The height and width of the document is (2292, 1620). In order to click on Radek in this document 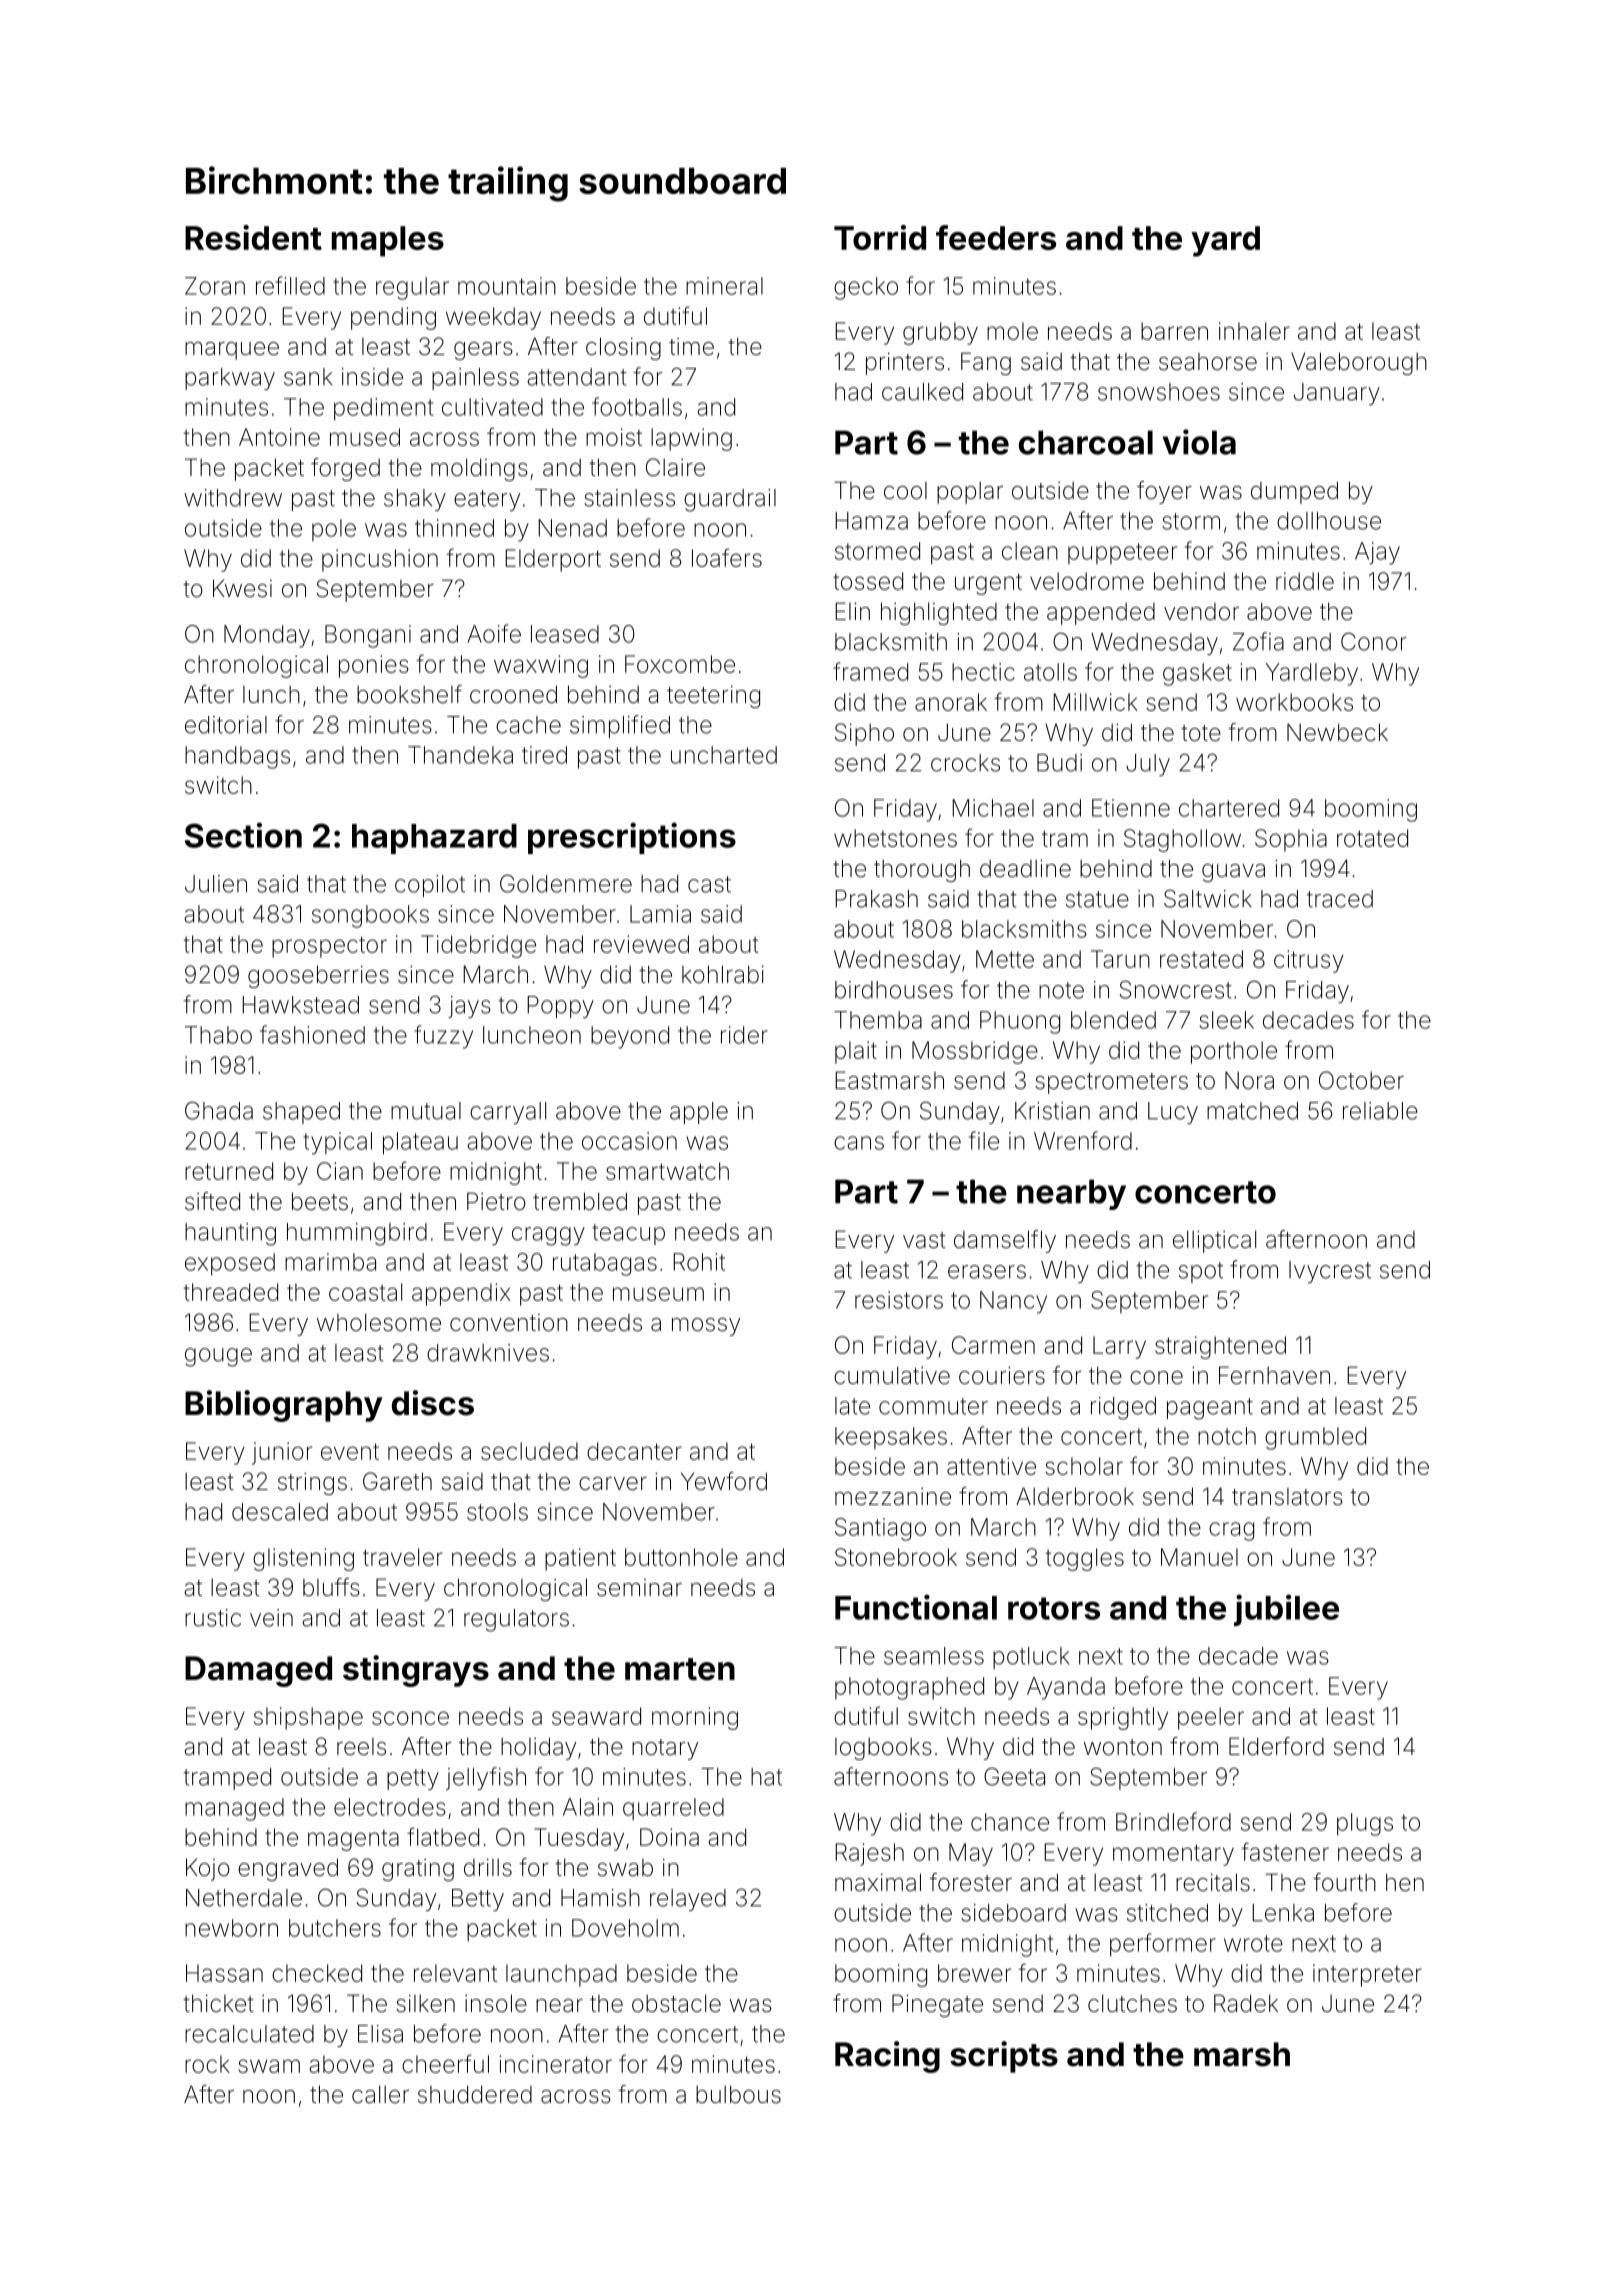, I will do `click(1246, 2003)`.
